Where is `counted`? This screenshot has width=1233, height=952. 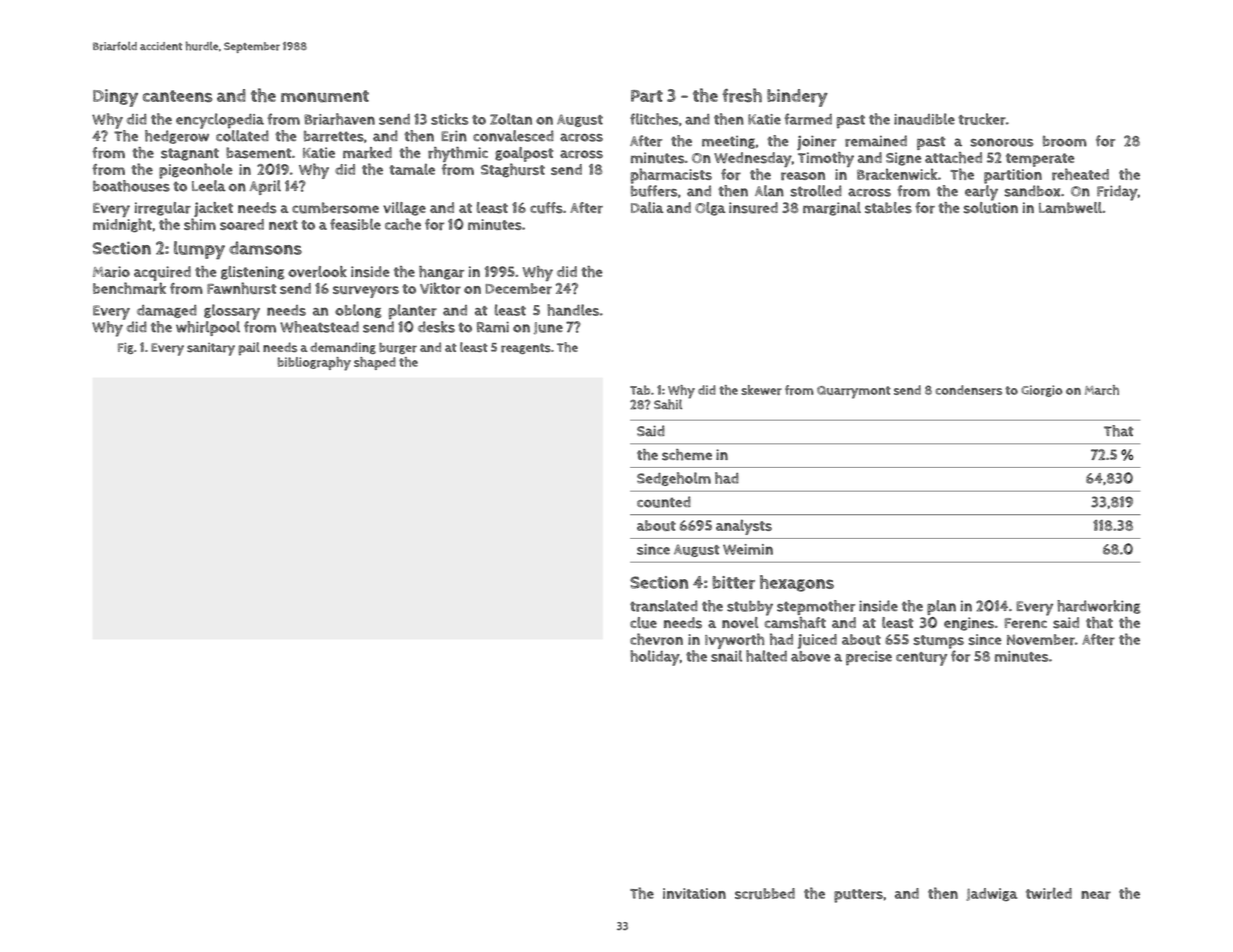
counted is located at coordinates (664, 502).
